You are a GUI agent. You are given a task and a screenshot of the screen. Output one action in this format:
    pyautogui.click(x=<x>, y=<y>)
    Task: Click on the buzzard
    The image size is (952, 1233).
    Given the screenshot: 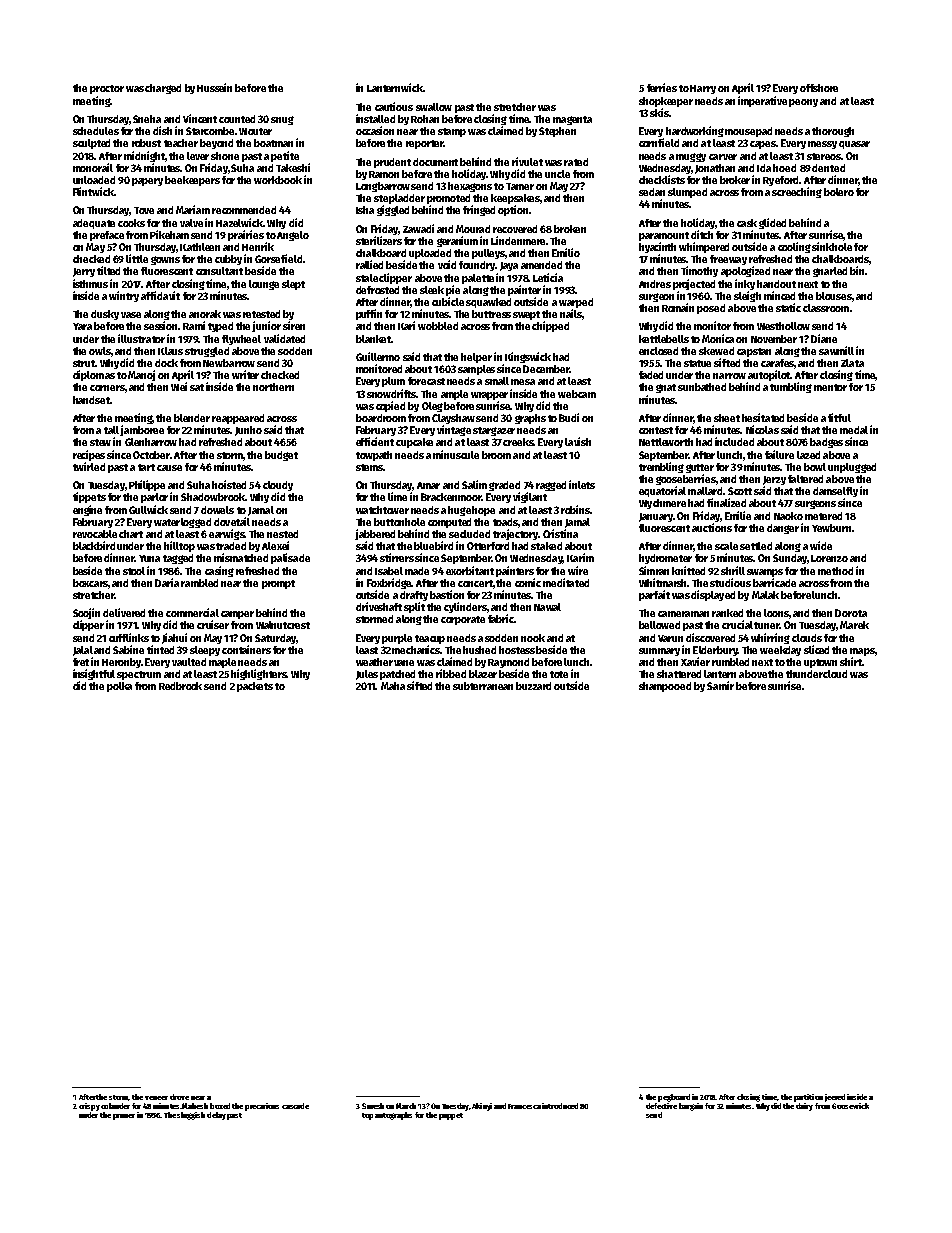 What is the action you would take?
    pyautogui.click(x=533, y=686)
